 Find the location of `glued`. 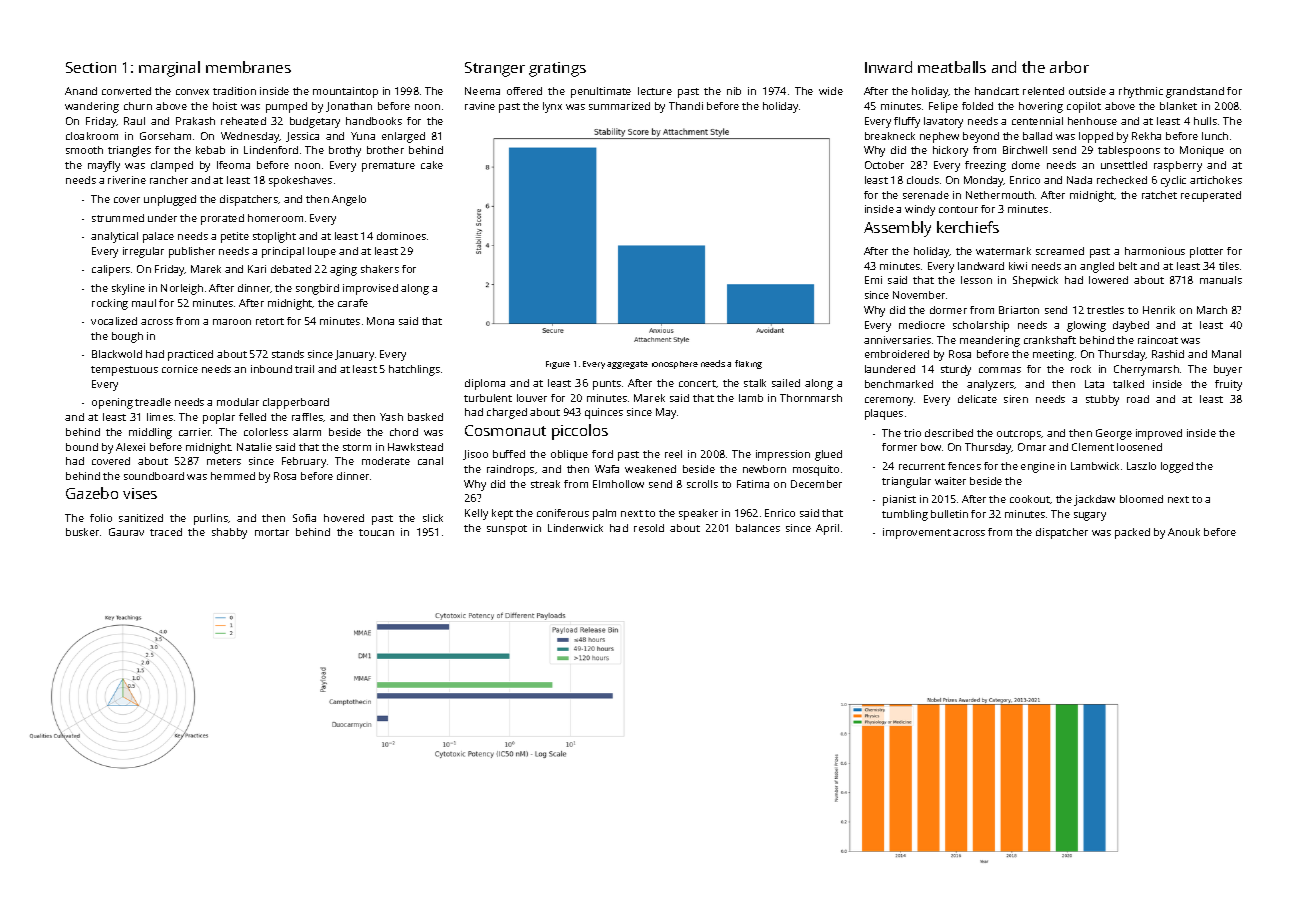

glued is located at coordinates (828, 455).
